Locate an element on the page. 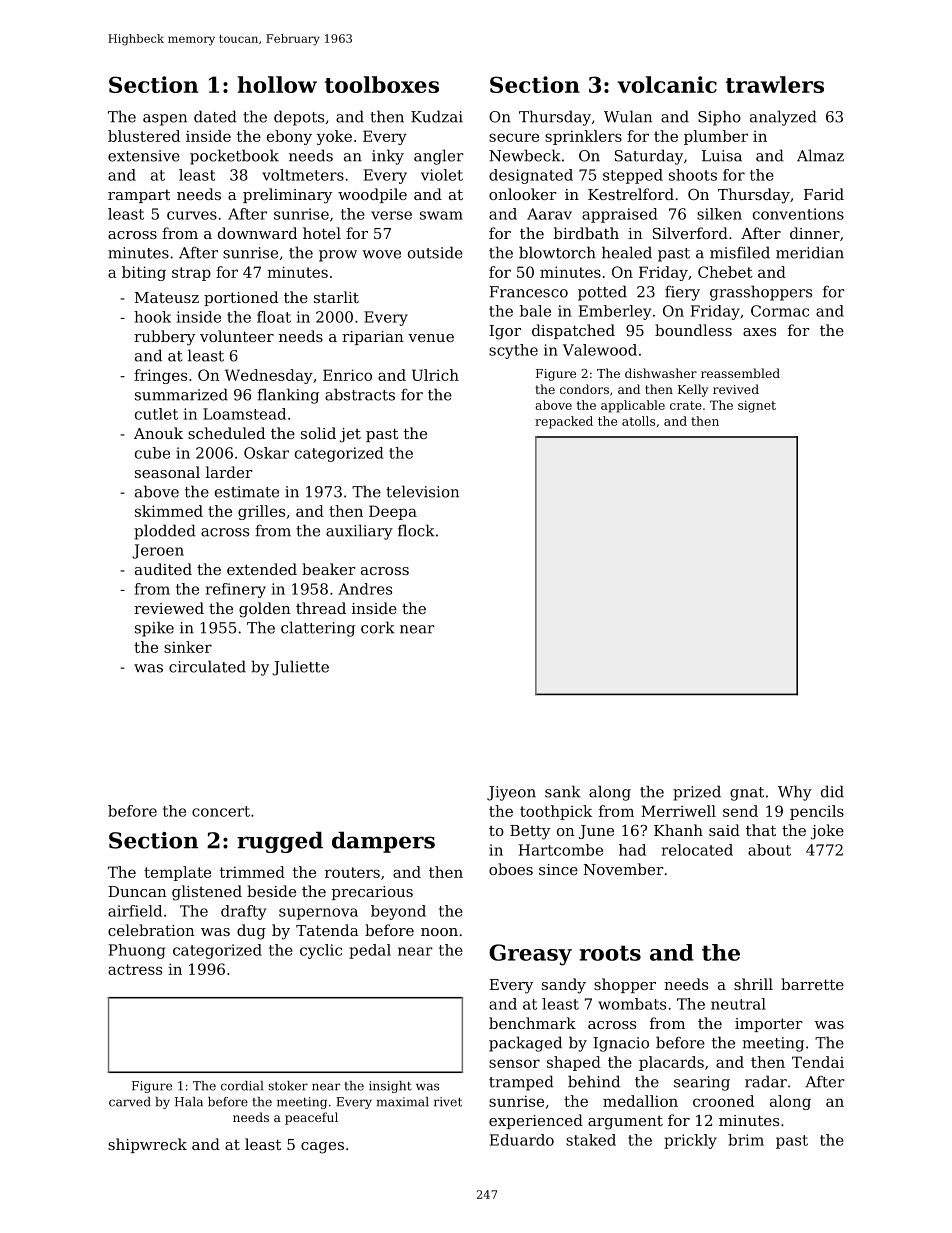  sank is located at coordinates (563, 791).
